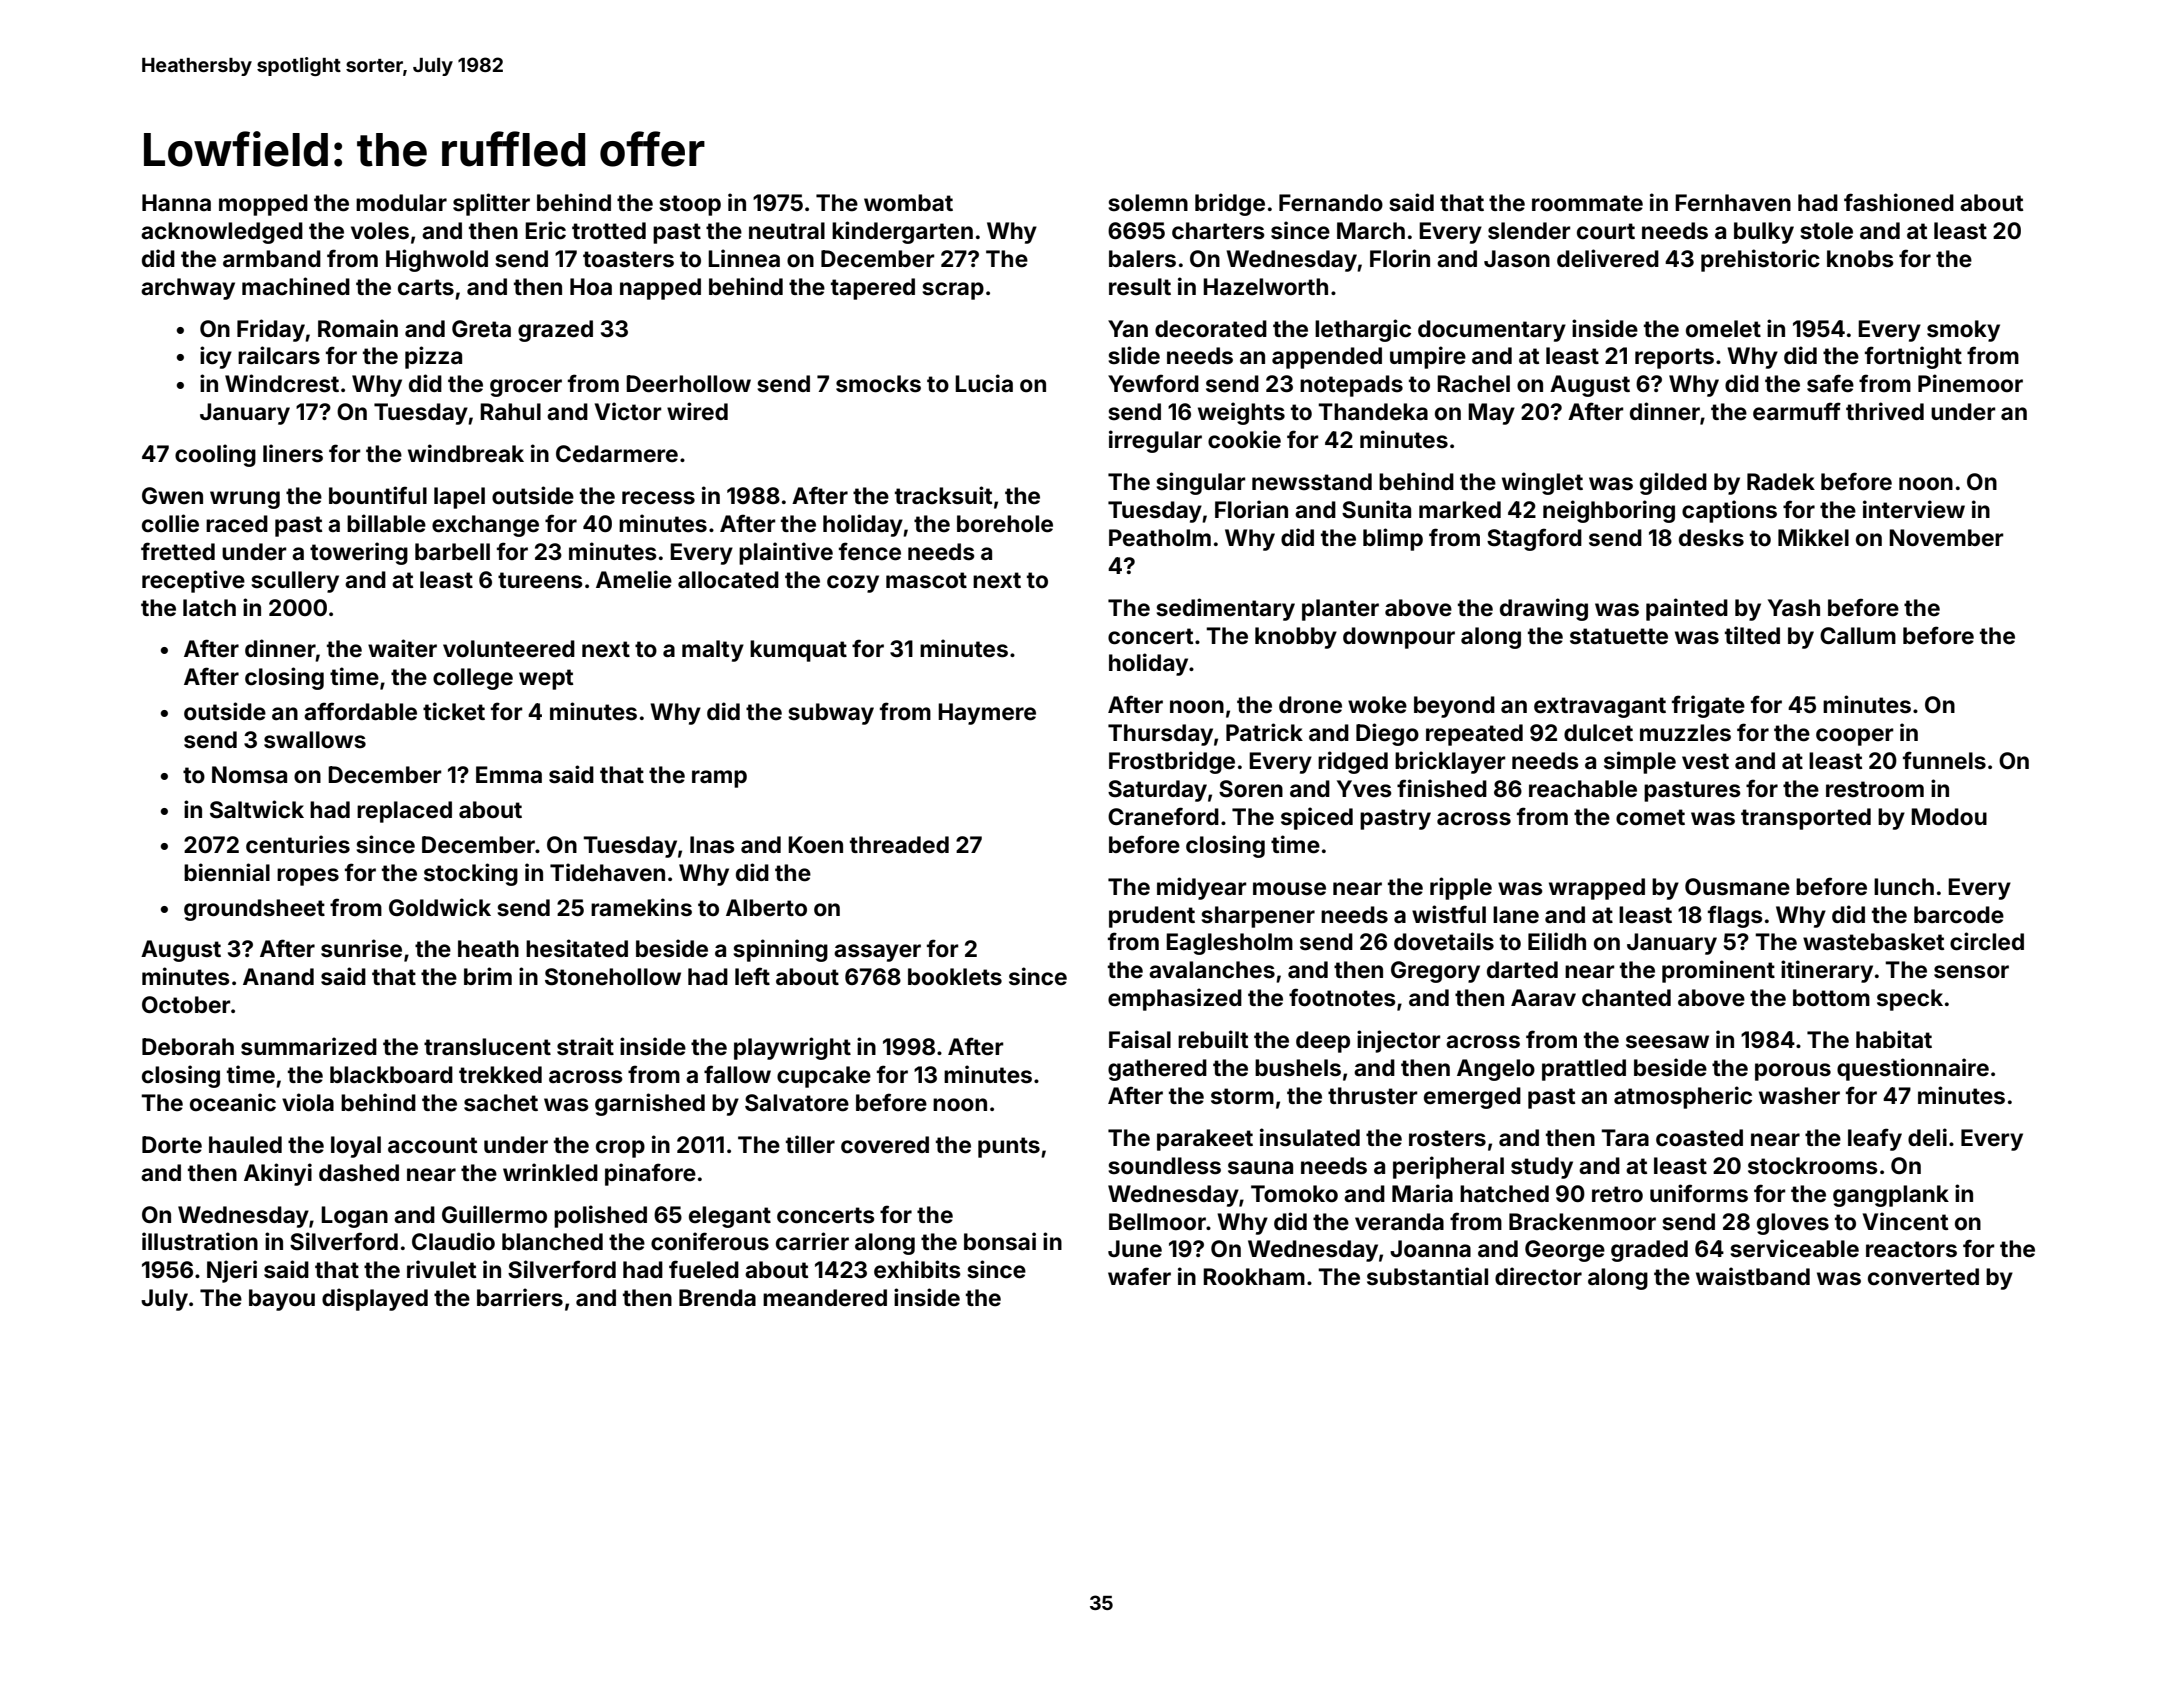  What do you see at coordinates (216, 357) in the screenshot?
I see `icy` at bounding box center [216, 357].
